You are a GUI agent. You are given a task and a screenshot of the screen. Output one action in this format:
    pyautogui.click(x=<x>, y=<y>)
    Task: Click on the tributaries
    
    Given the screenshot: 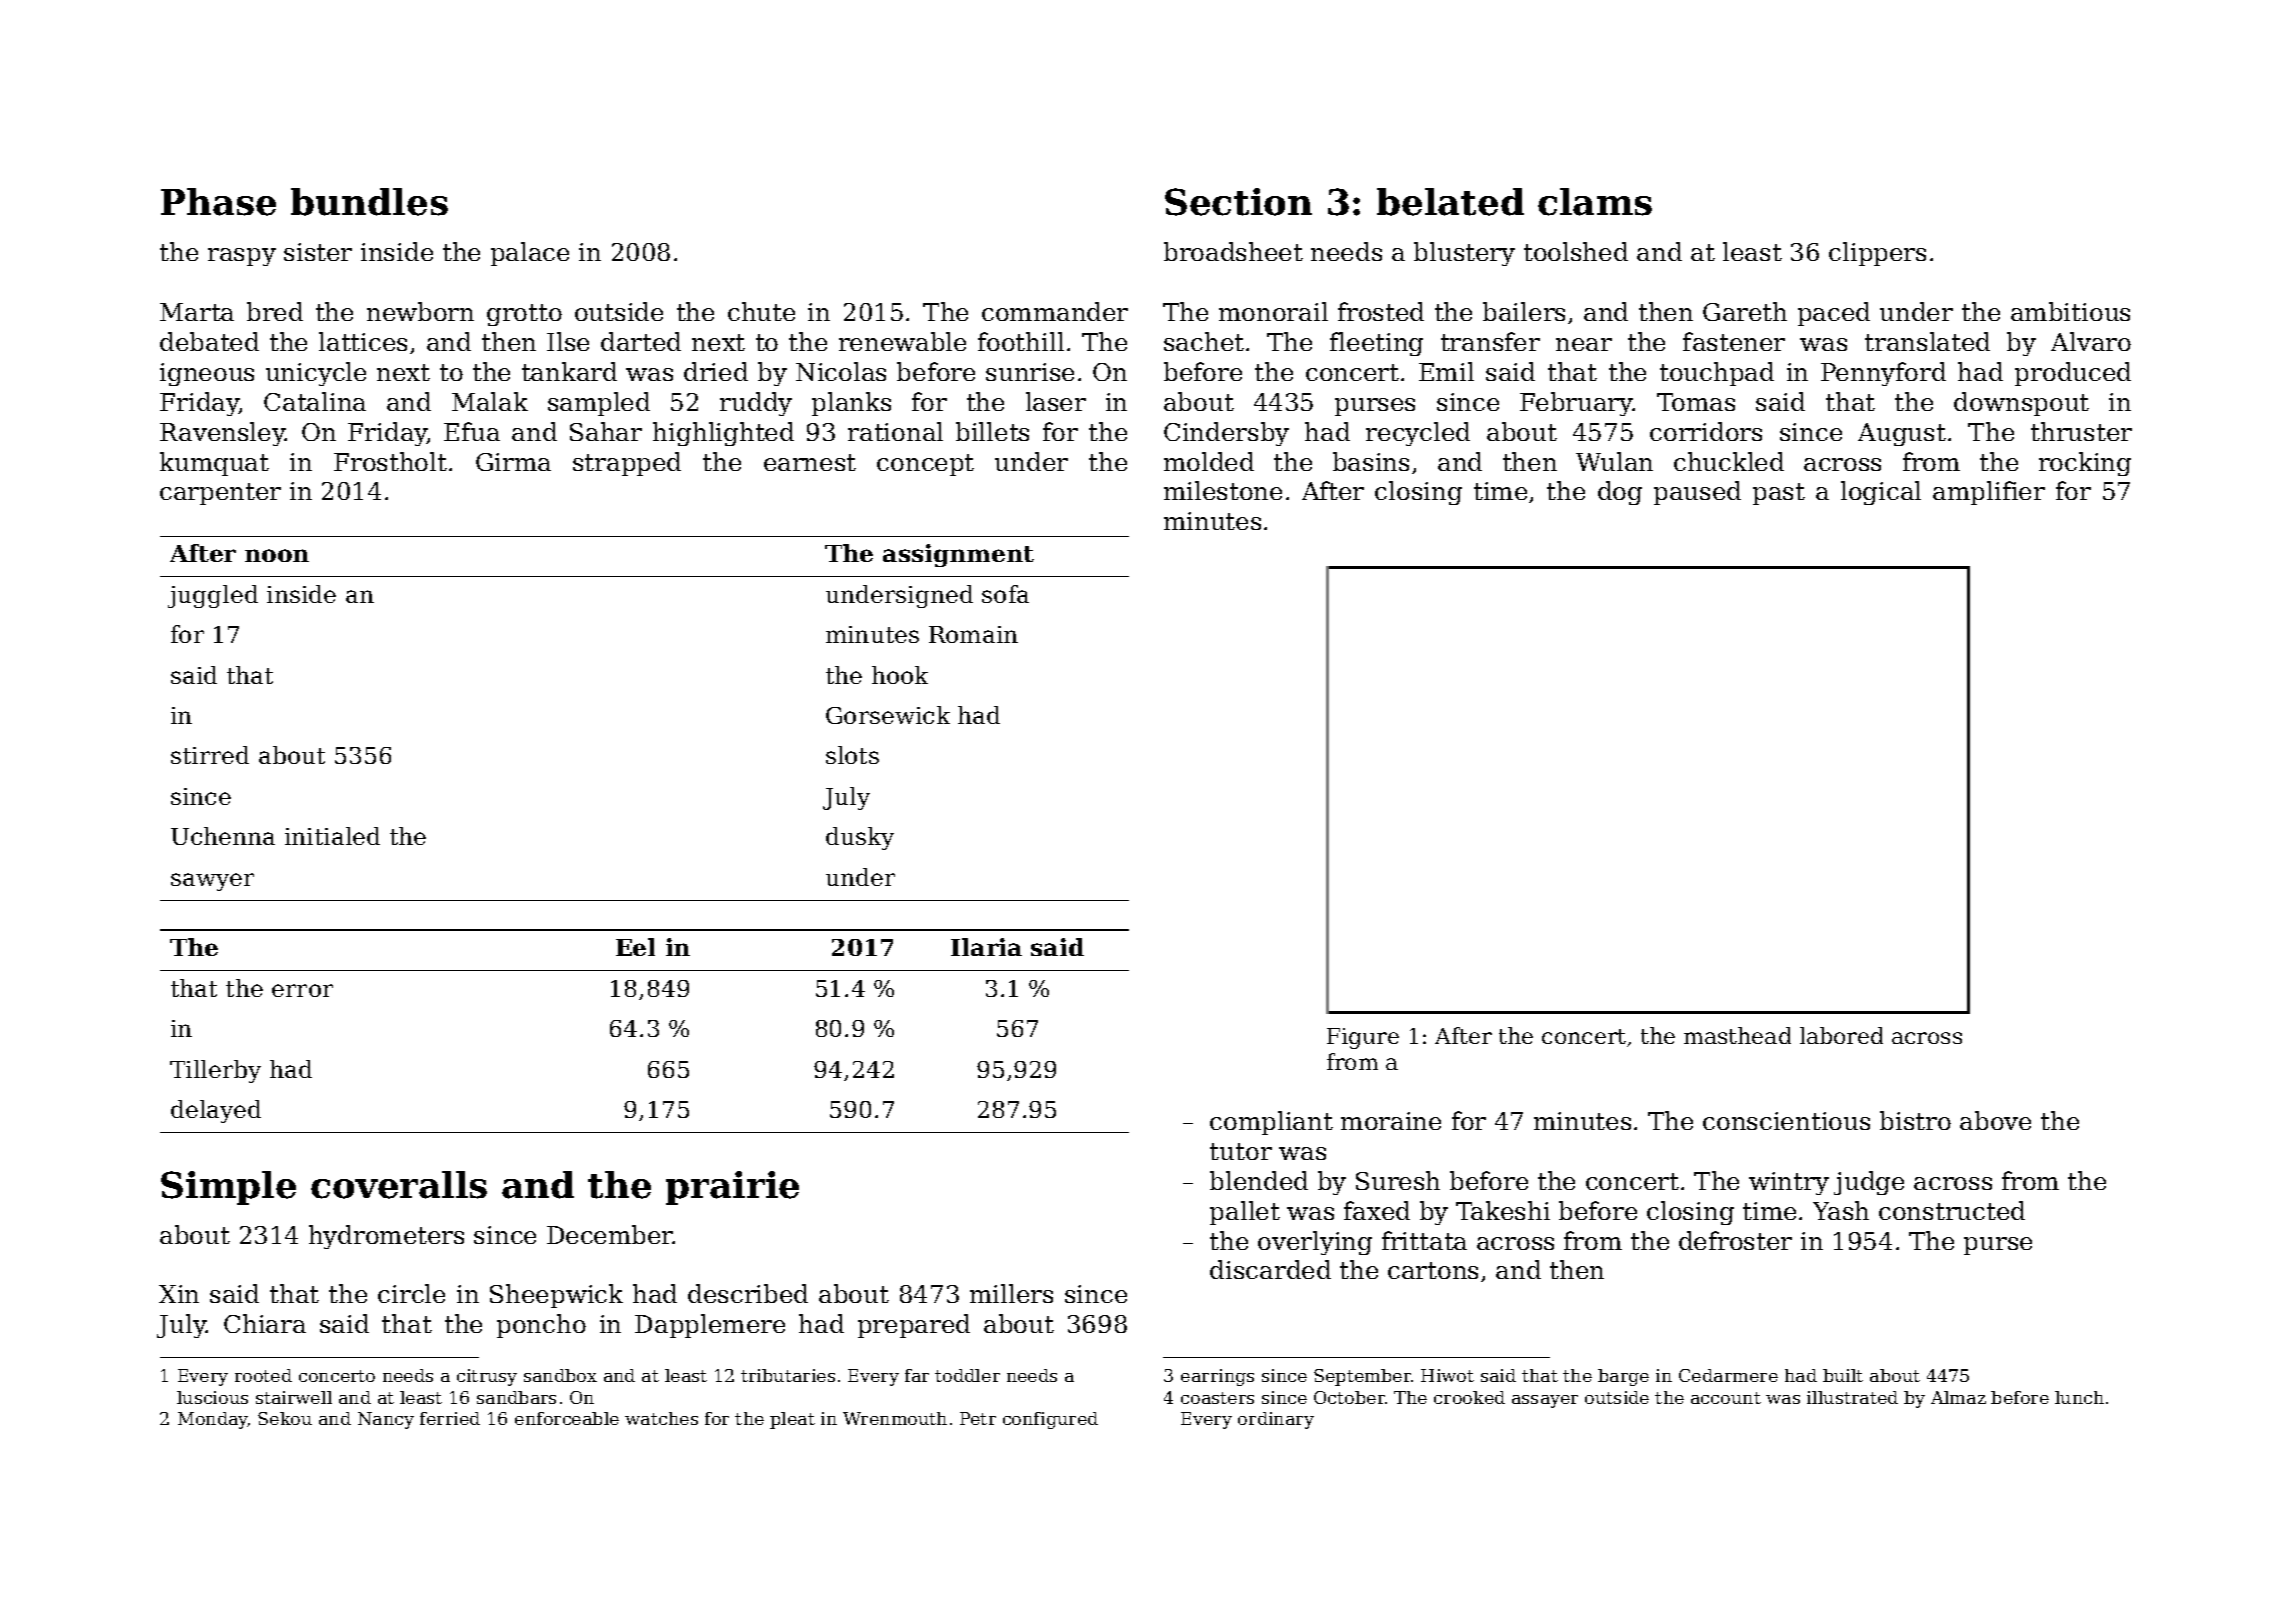 What is the action you would take?
    pyautogui.click(x=788, y=1375)
